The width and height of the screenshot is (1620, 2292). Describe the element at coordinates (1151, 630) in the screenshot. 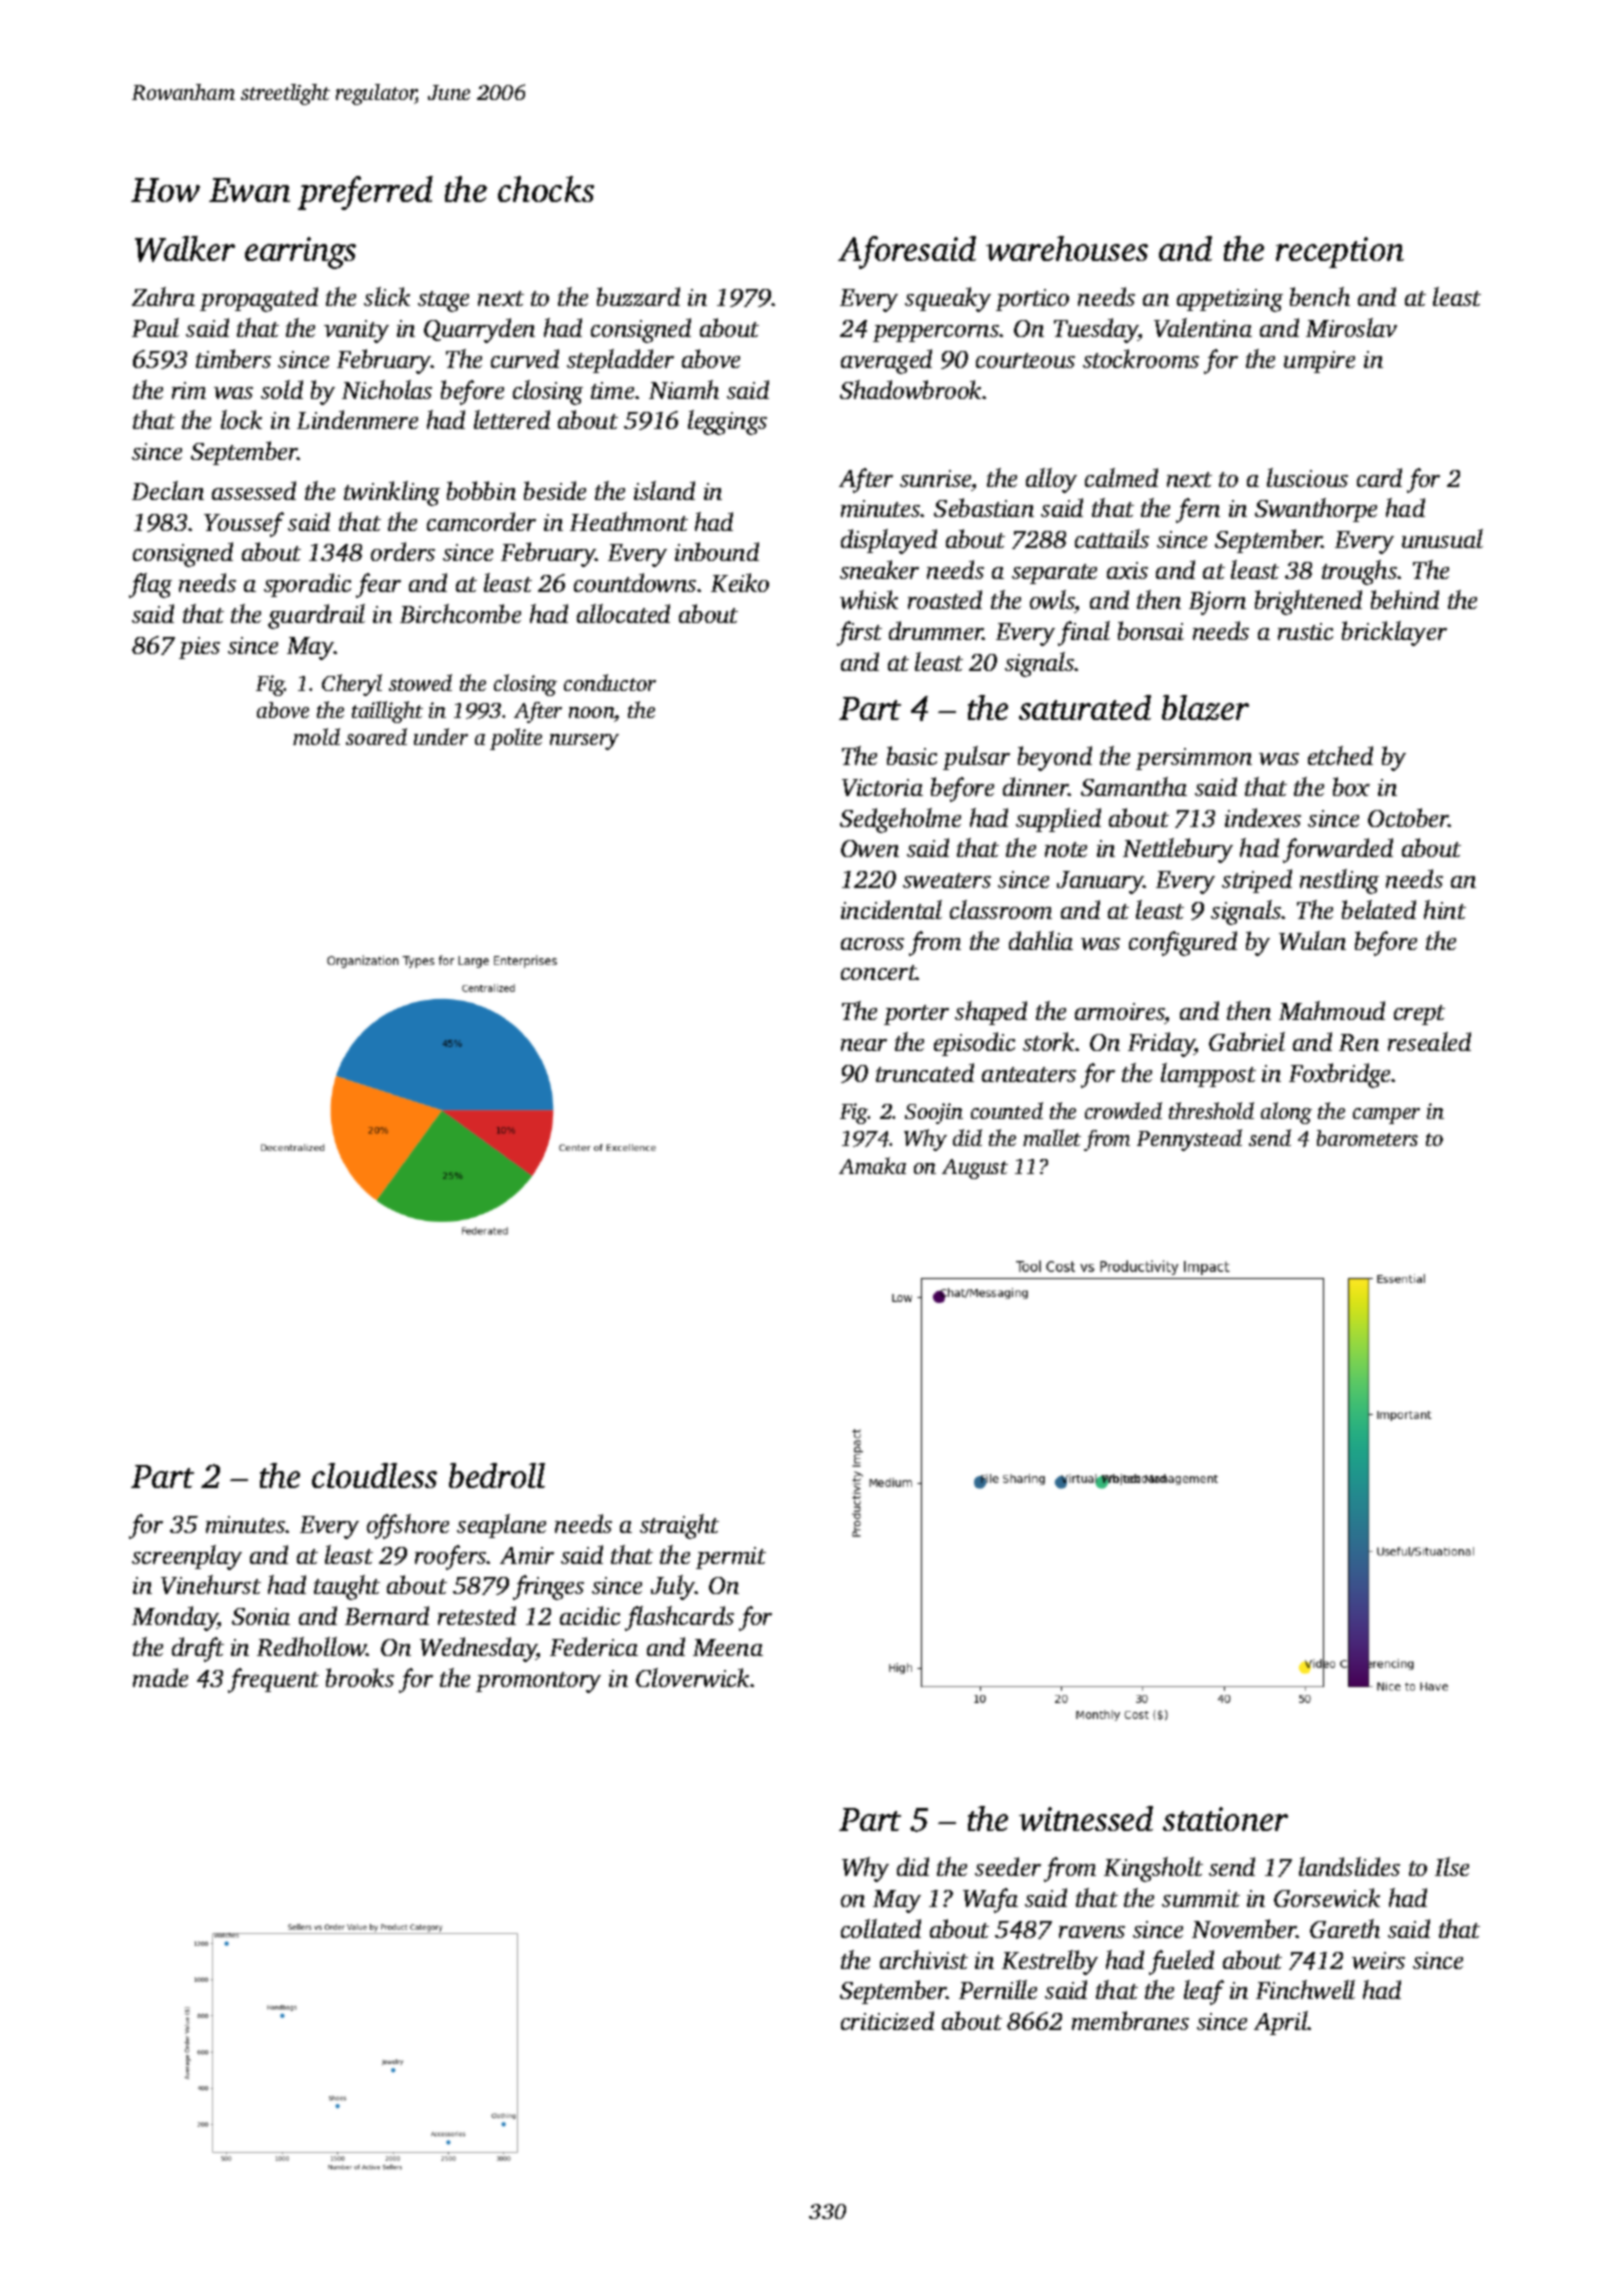

I see `bonsai` at that location.
